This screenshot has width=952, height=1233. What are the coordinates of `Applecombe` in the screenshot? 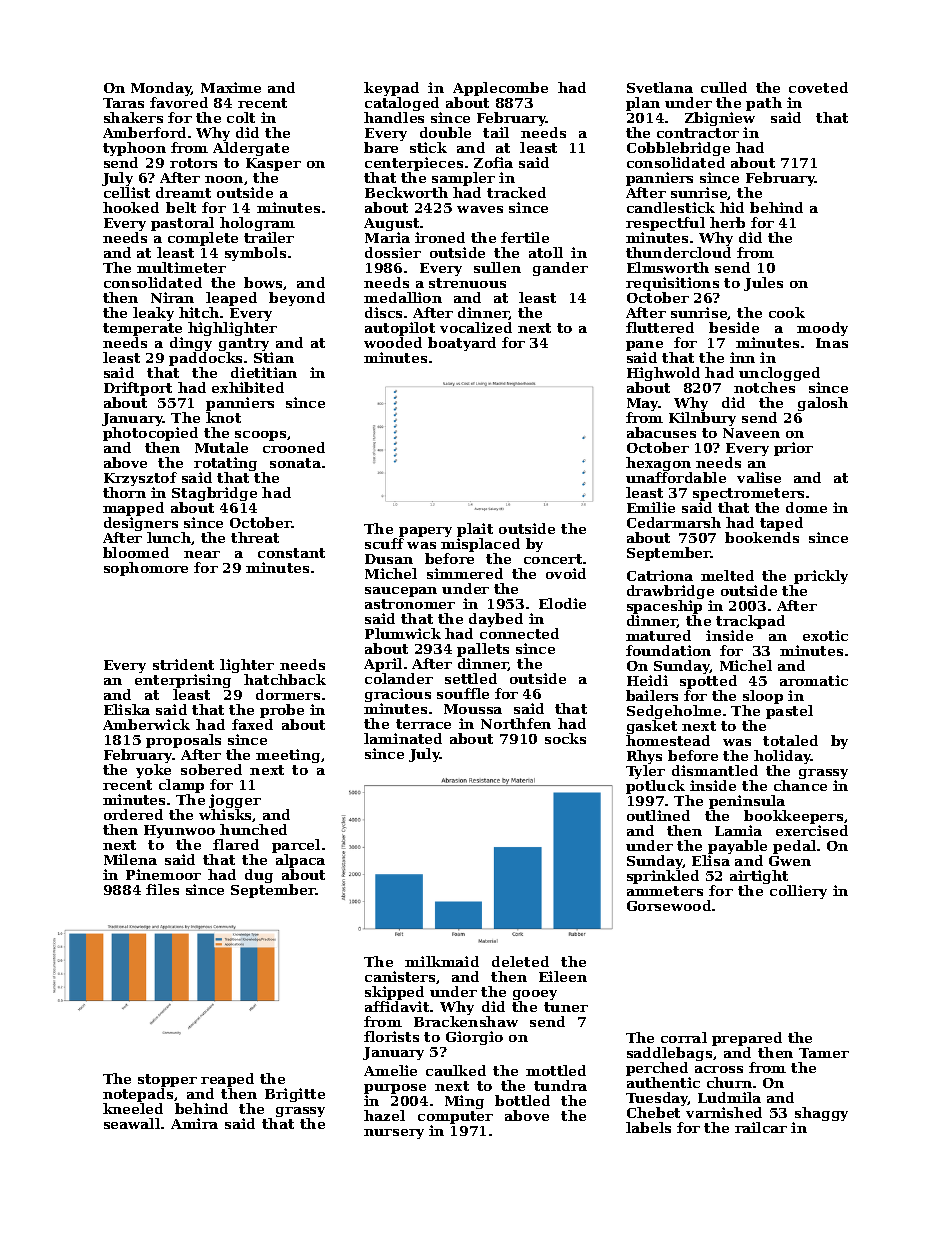 It's located at (500, 89).
